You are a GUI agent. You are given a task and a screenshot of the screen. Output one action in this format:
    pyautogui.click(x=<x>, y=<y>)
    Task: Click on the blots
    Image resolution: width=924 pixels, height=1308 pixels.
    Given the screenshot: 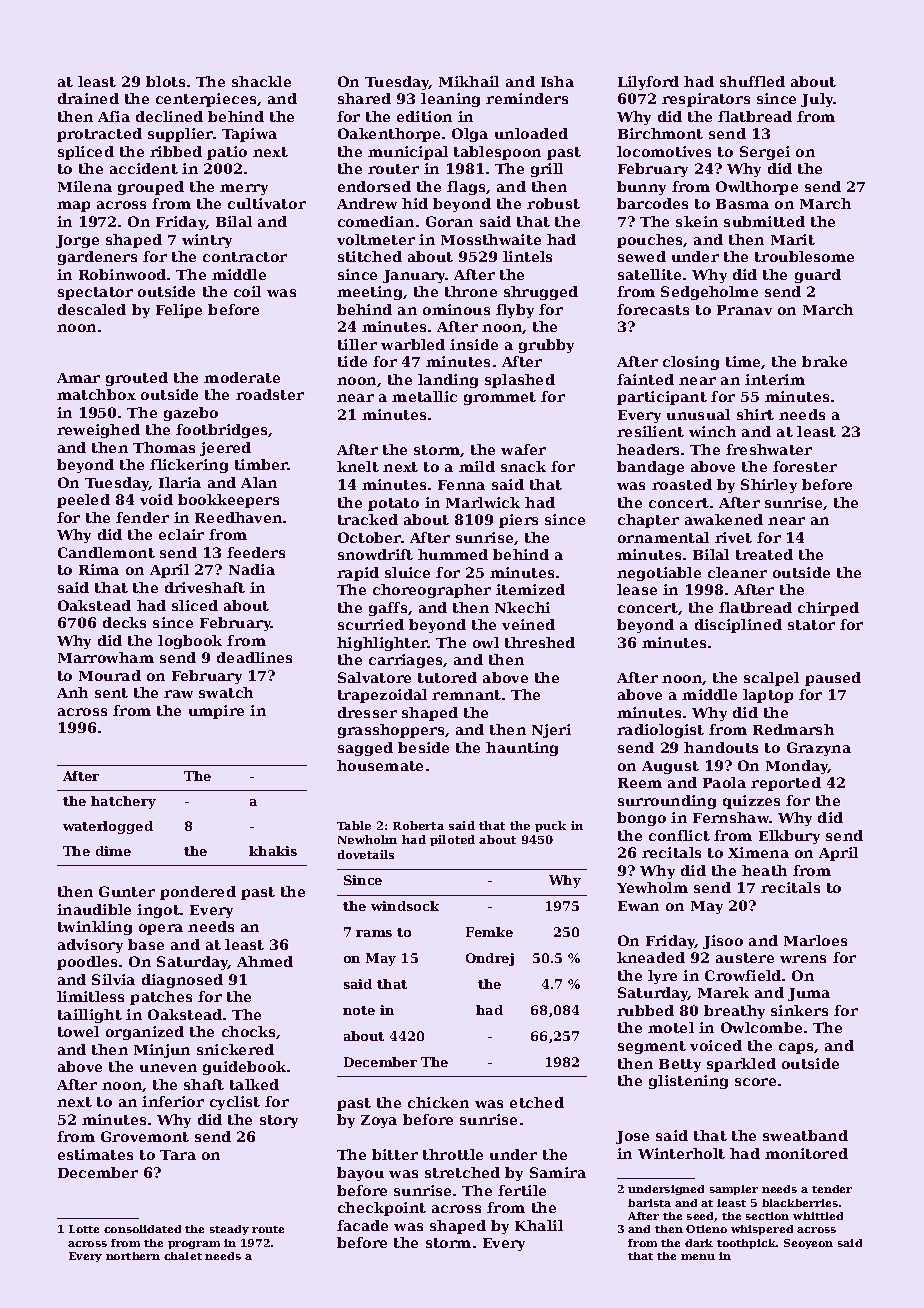 What is the action you would take?
    pyautogui.click(x=165, y=81)
